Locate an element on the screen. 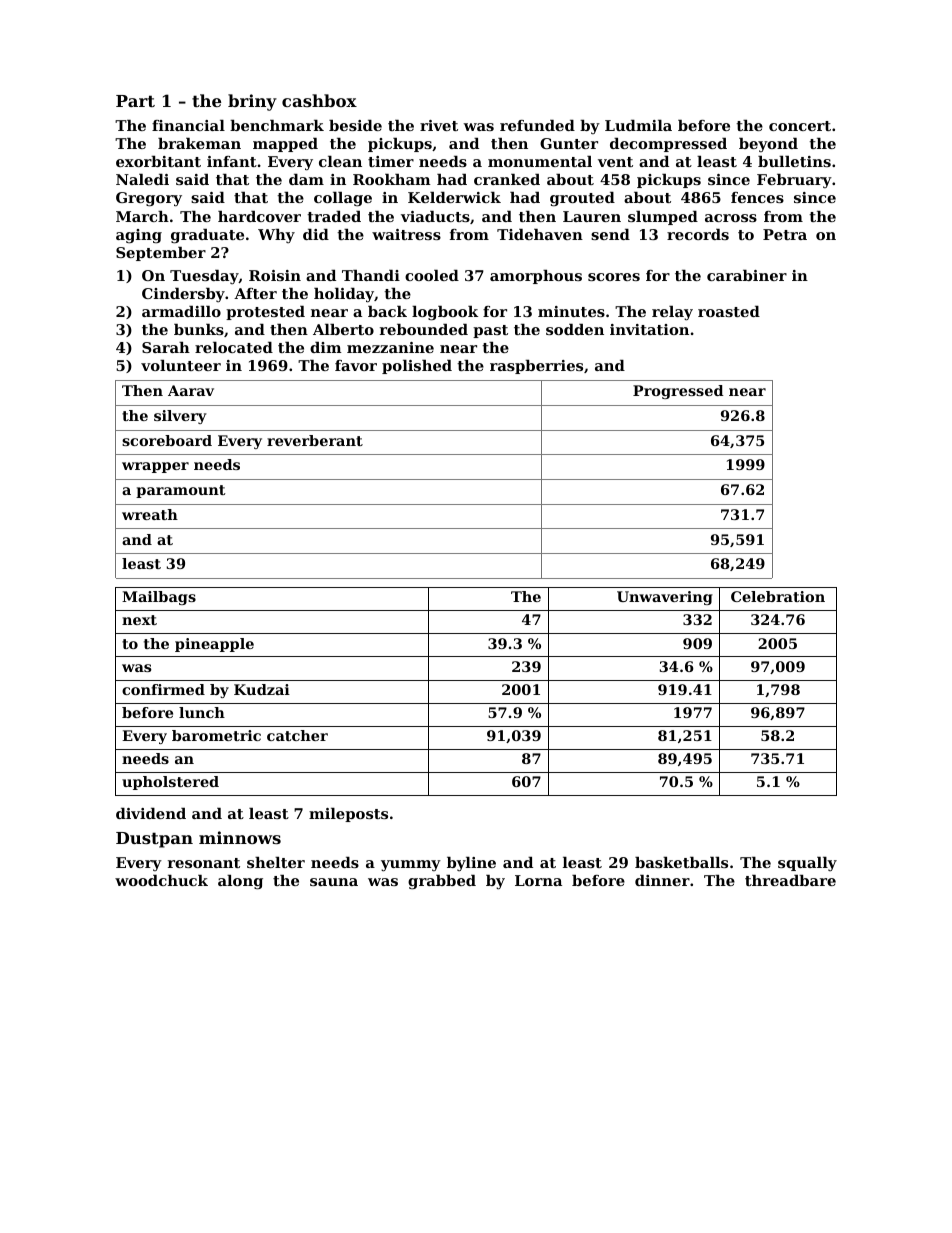 The image size is (952, 1233). Celebration is located at coordinates (778, 596).
